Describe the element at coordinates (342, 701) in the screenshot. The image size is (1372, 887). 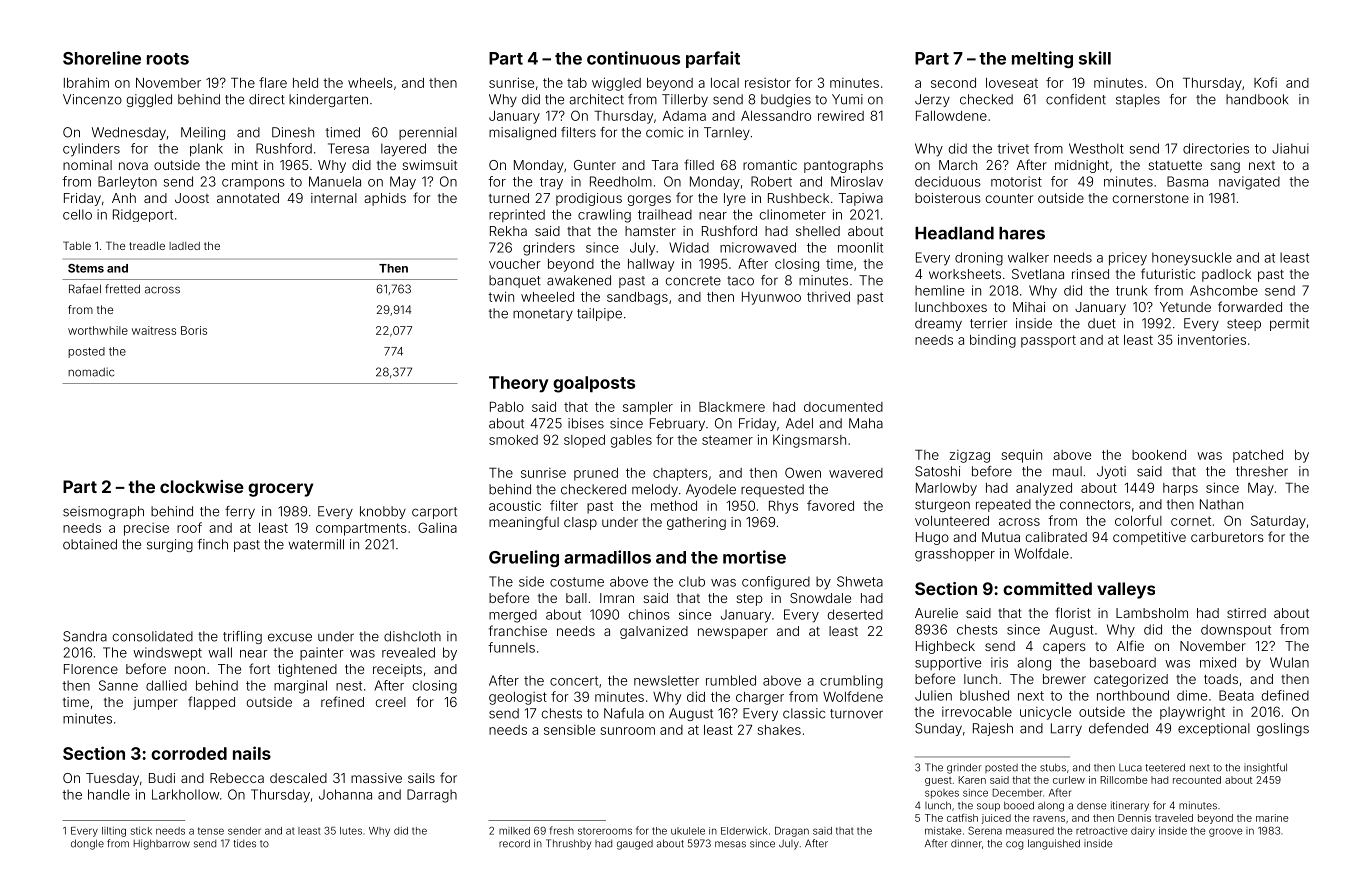
I see `refined` at that location.
